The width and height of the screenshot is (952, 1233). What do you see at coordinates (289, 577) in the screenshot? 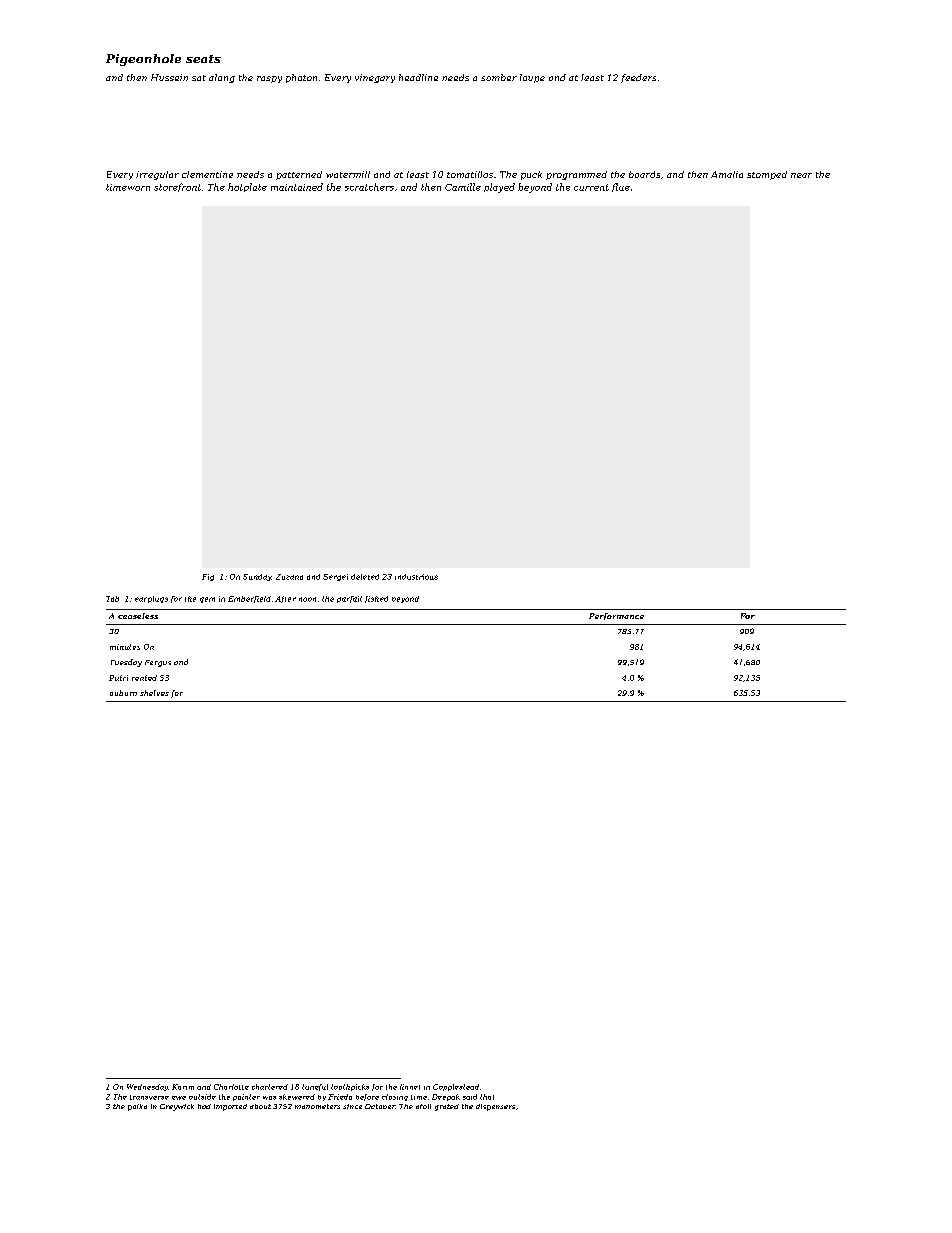
I see `Zuzana` at bounding box center [289, 577].
